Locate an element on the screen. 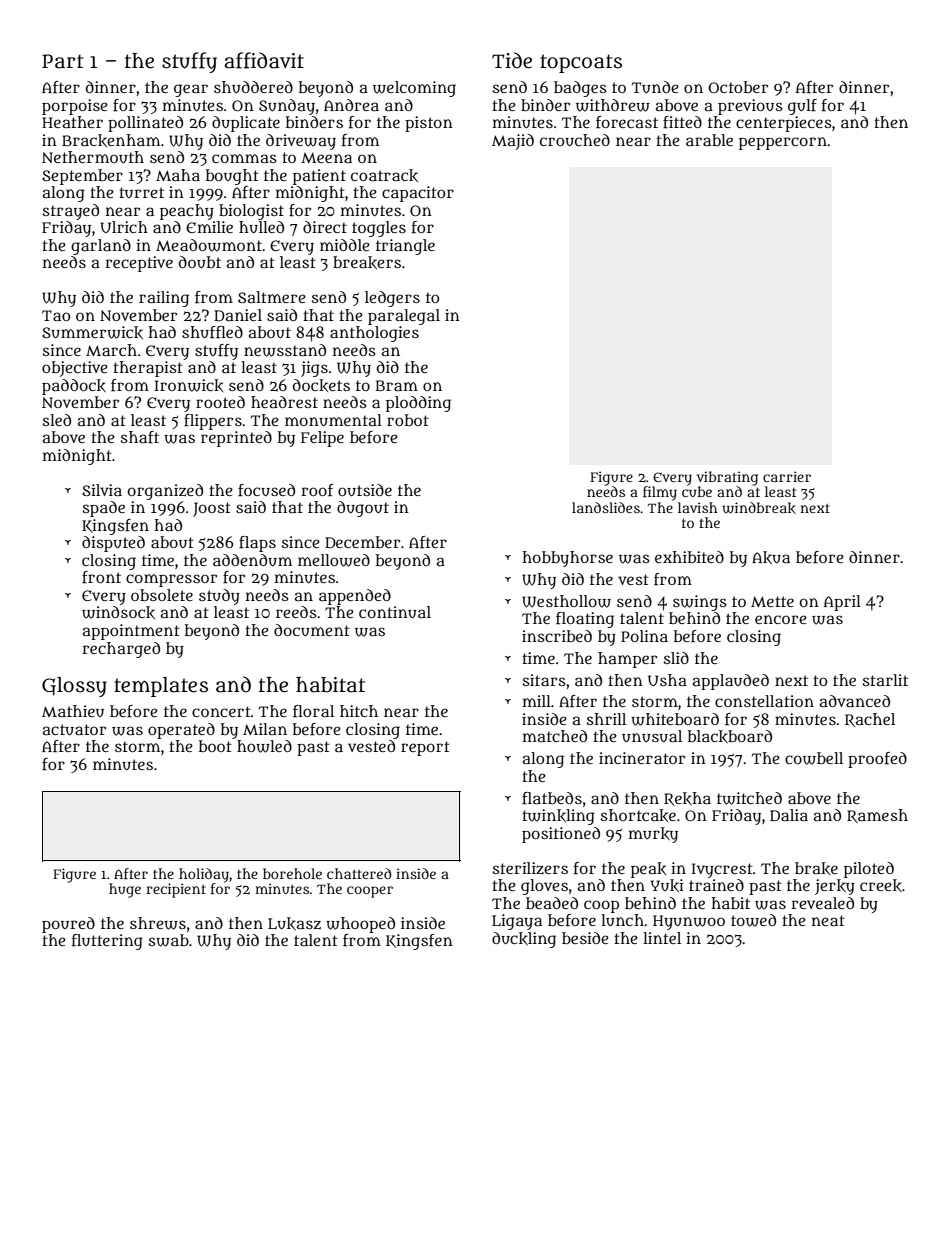 This screenshot has width=952, height=1233. April is located at coordinates (842, 603).
